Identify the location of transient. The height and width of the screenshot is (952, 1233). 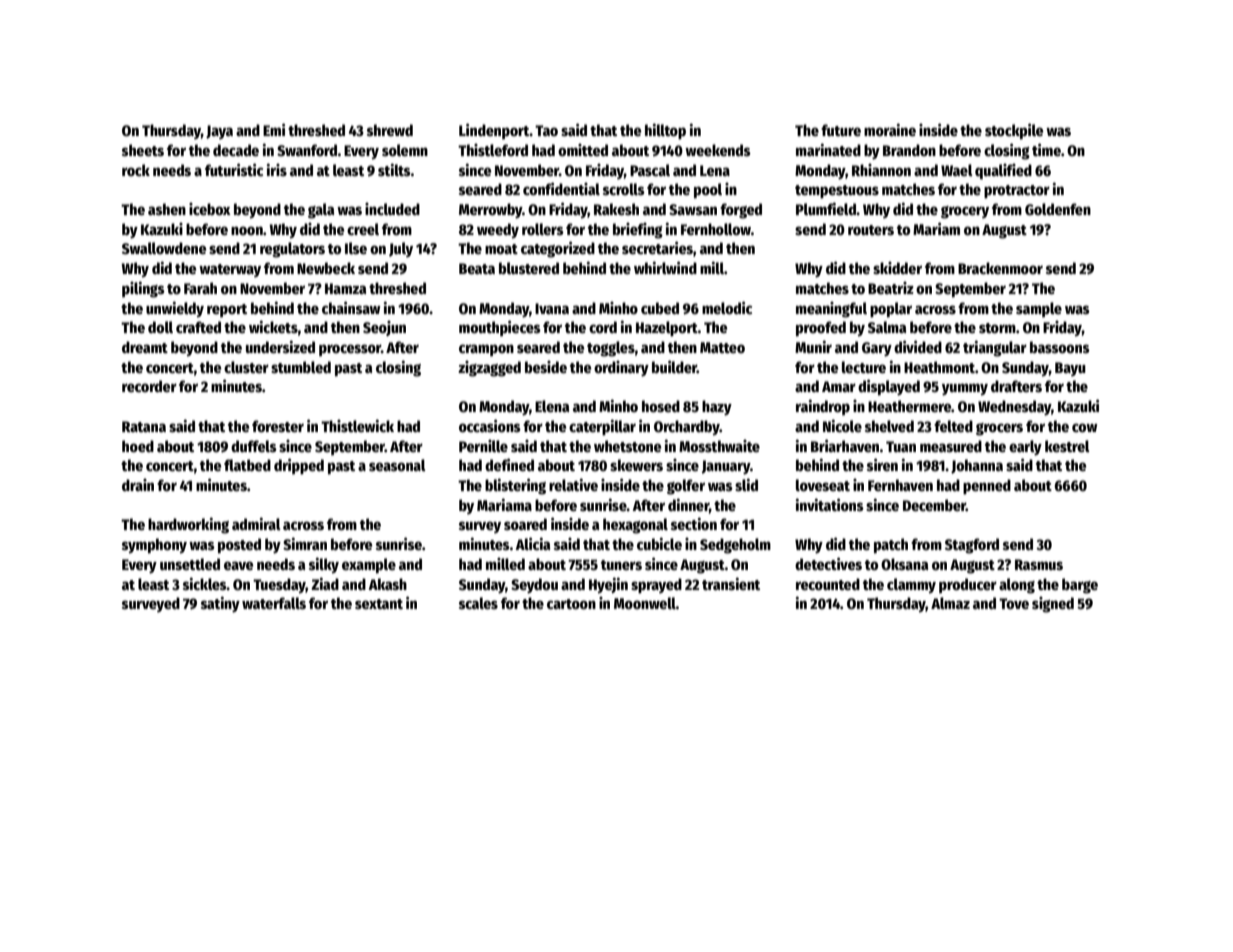
(731, 583).
